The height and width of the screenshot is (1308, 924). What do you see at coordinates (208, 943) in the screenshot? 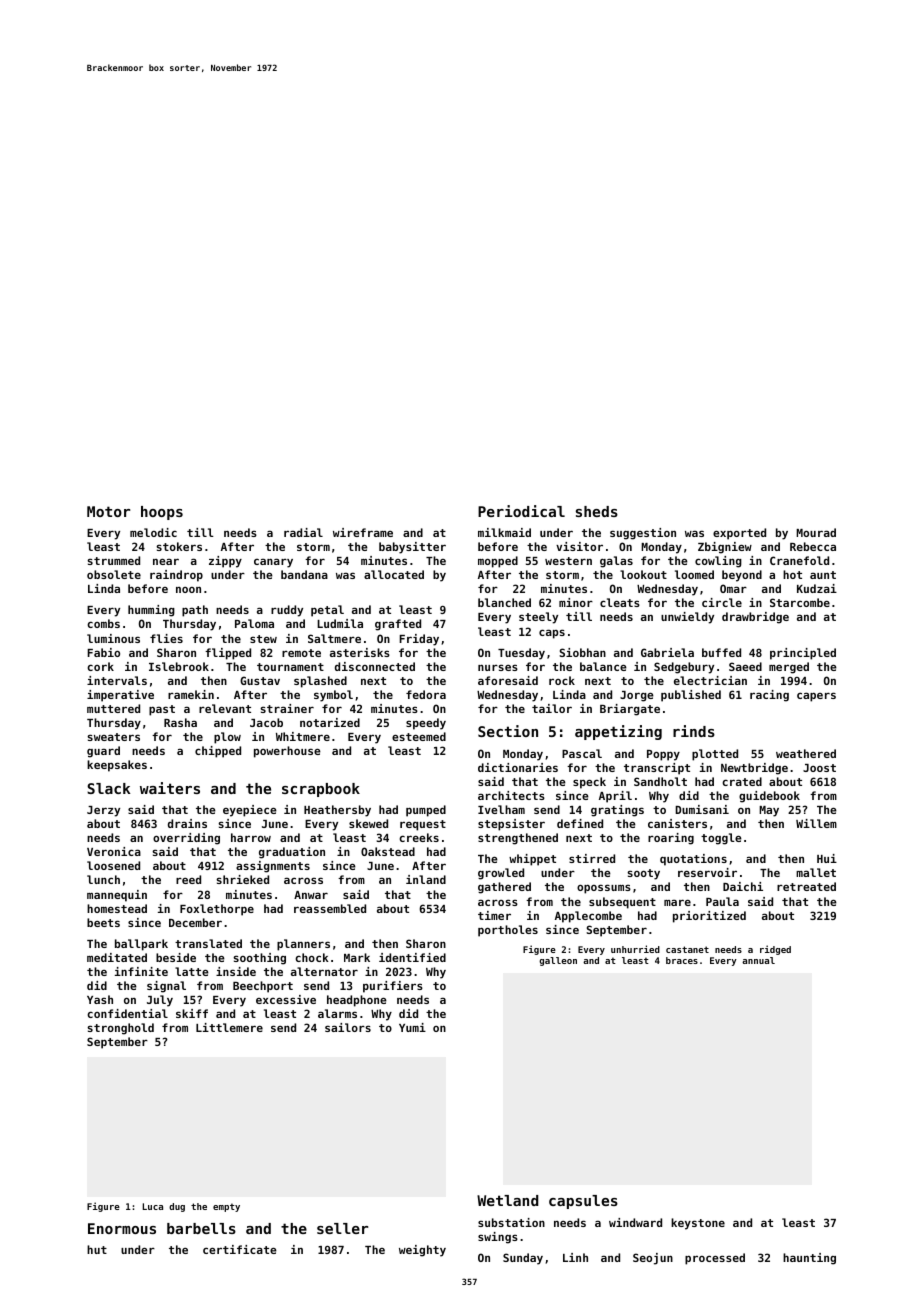
I see `translated` at bounding box center [208, 943].
